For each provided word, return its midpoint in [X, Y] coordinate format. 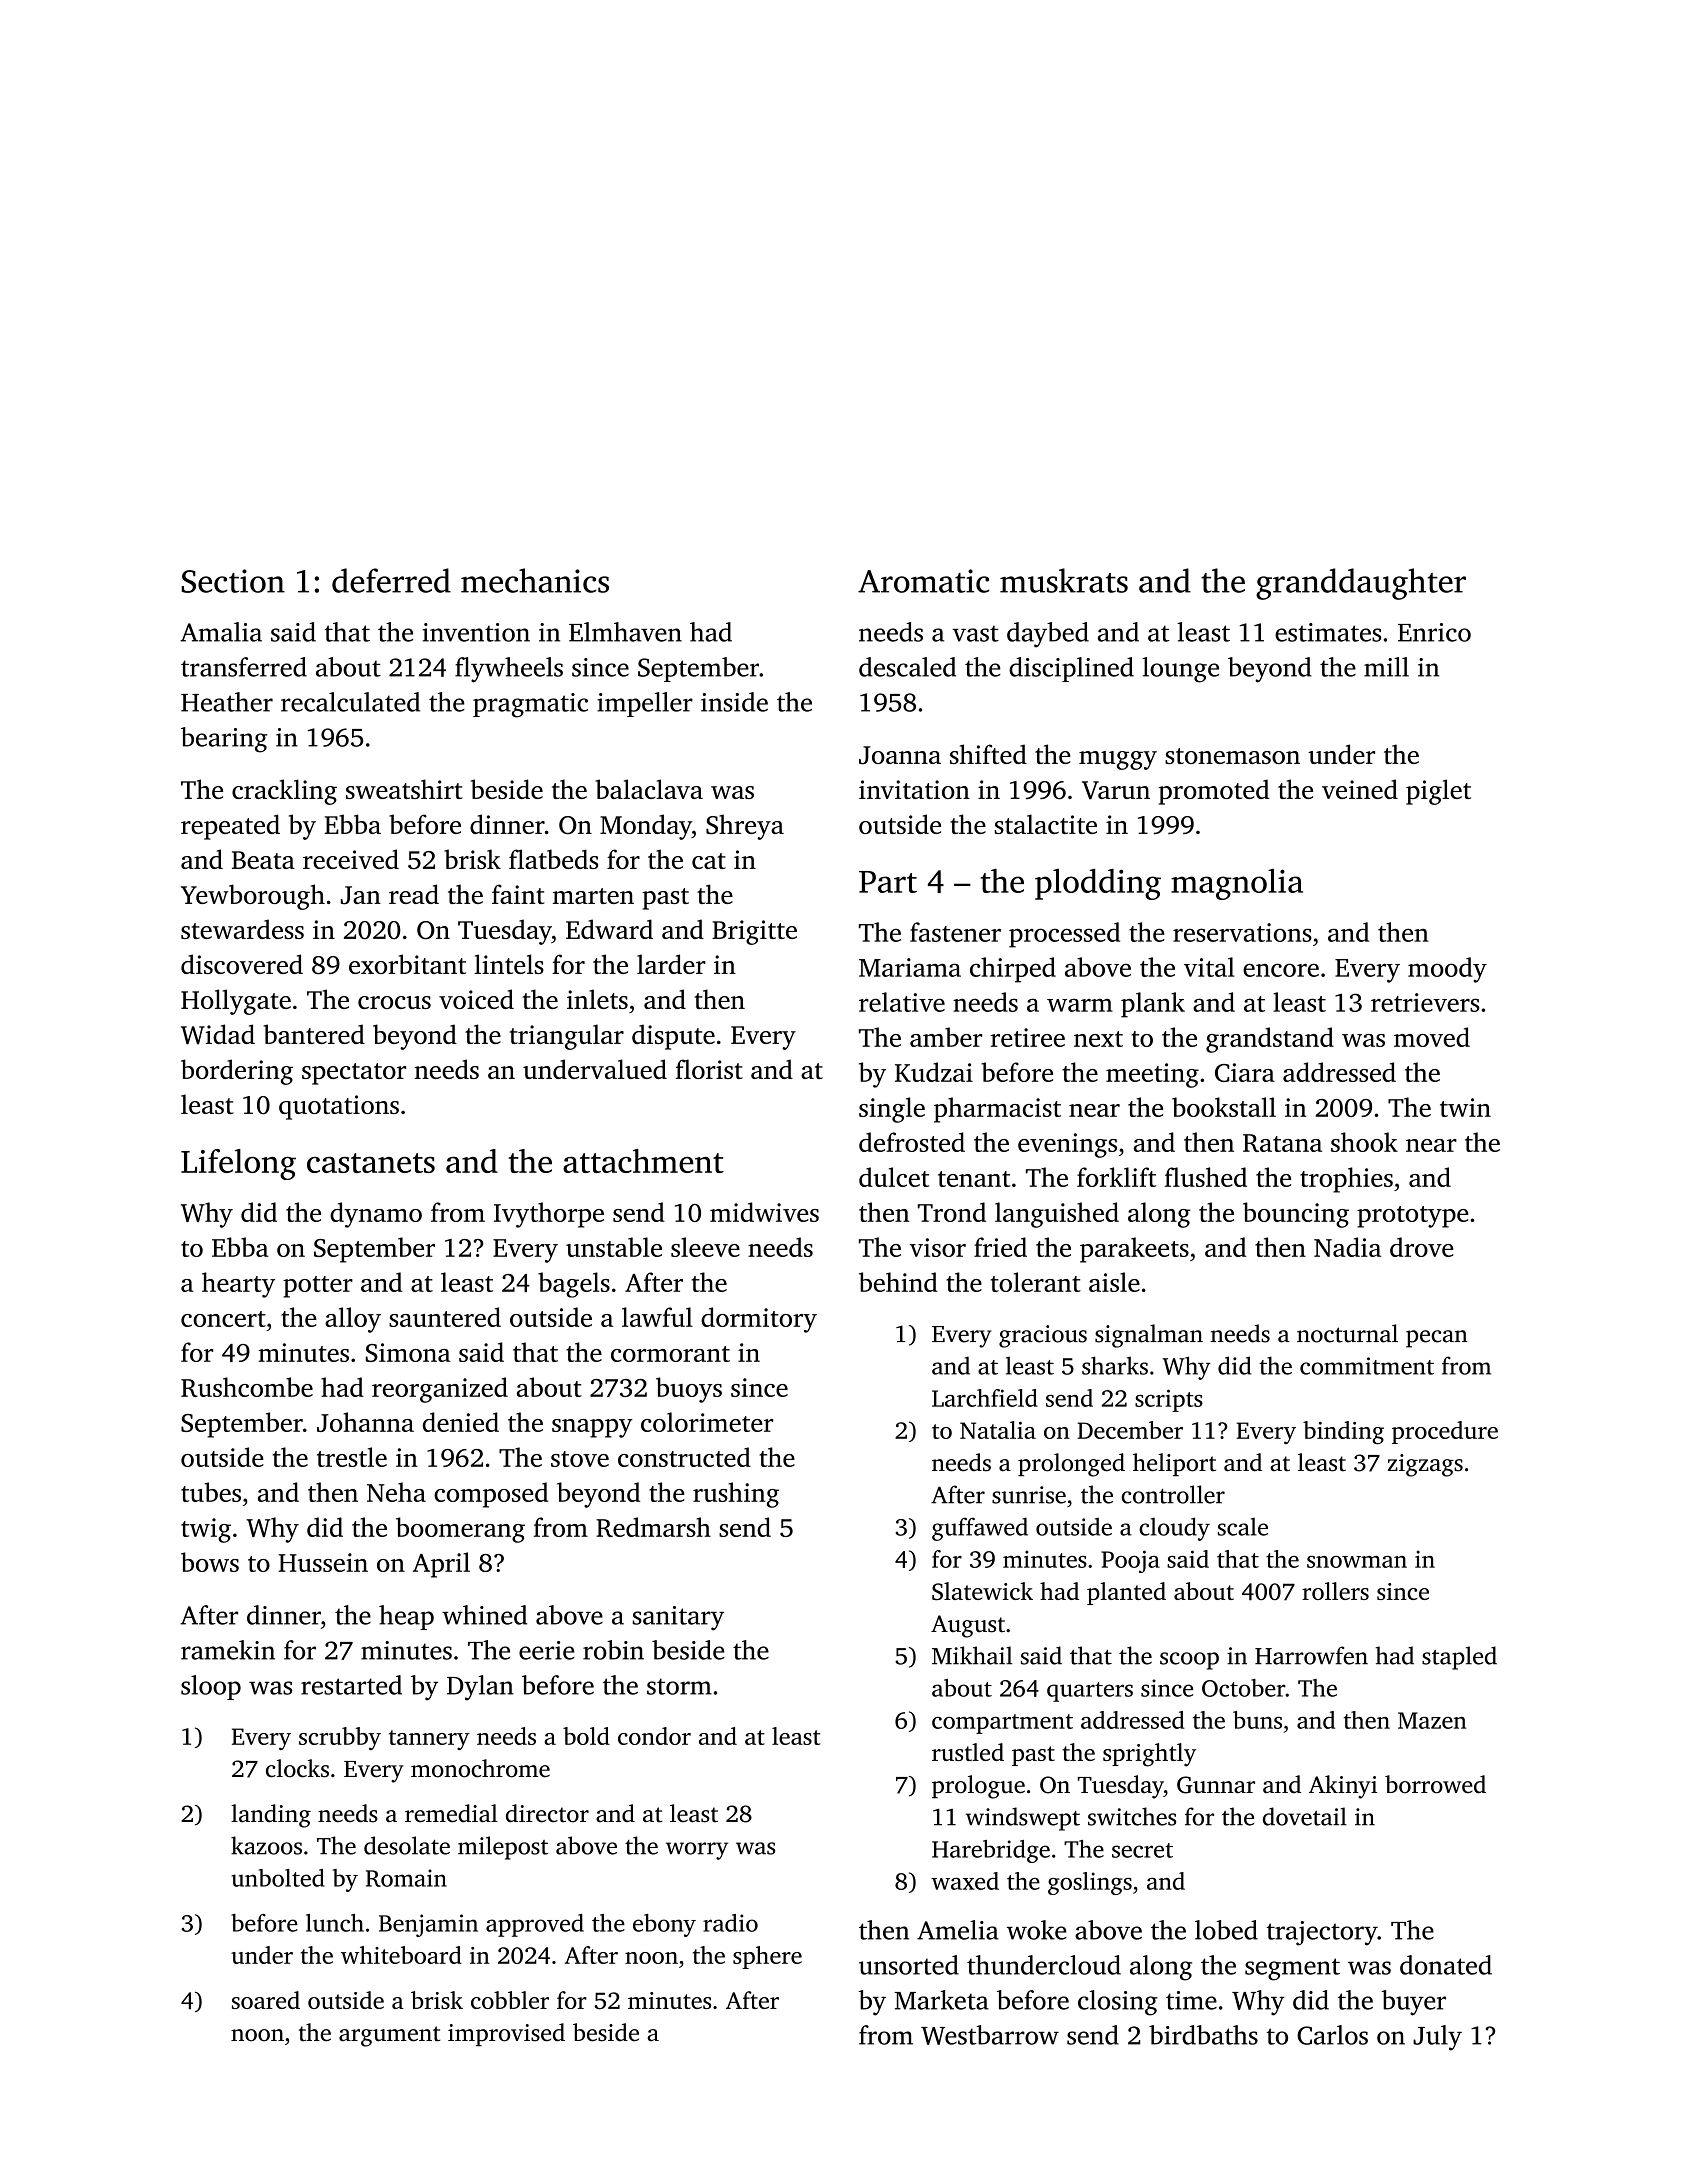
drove [1422, 1247]
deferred [391, 580]
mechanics [535, 580]
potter [318, 1287]
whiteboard [401, 1955]
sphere [767, 1957]
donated [1446, 1965]
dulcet [894, 1177]
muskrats [1064, 580]
